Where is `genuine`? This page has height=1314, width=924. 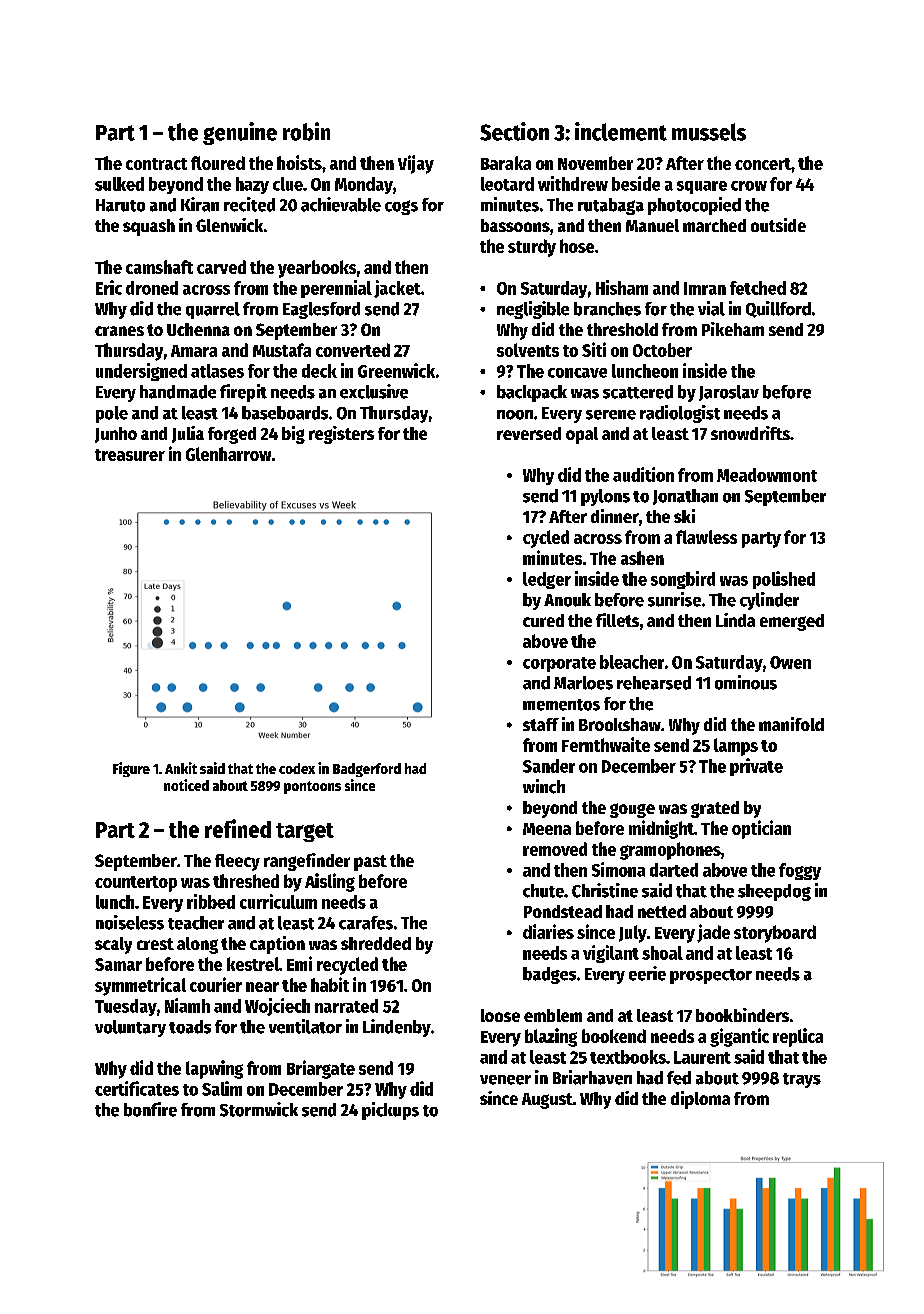
genuine is located at coordinates (240, 133).
